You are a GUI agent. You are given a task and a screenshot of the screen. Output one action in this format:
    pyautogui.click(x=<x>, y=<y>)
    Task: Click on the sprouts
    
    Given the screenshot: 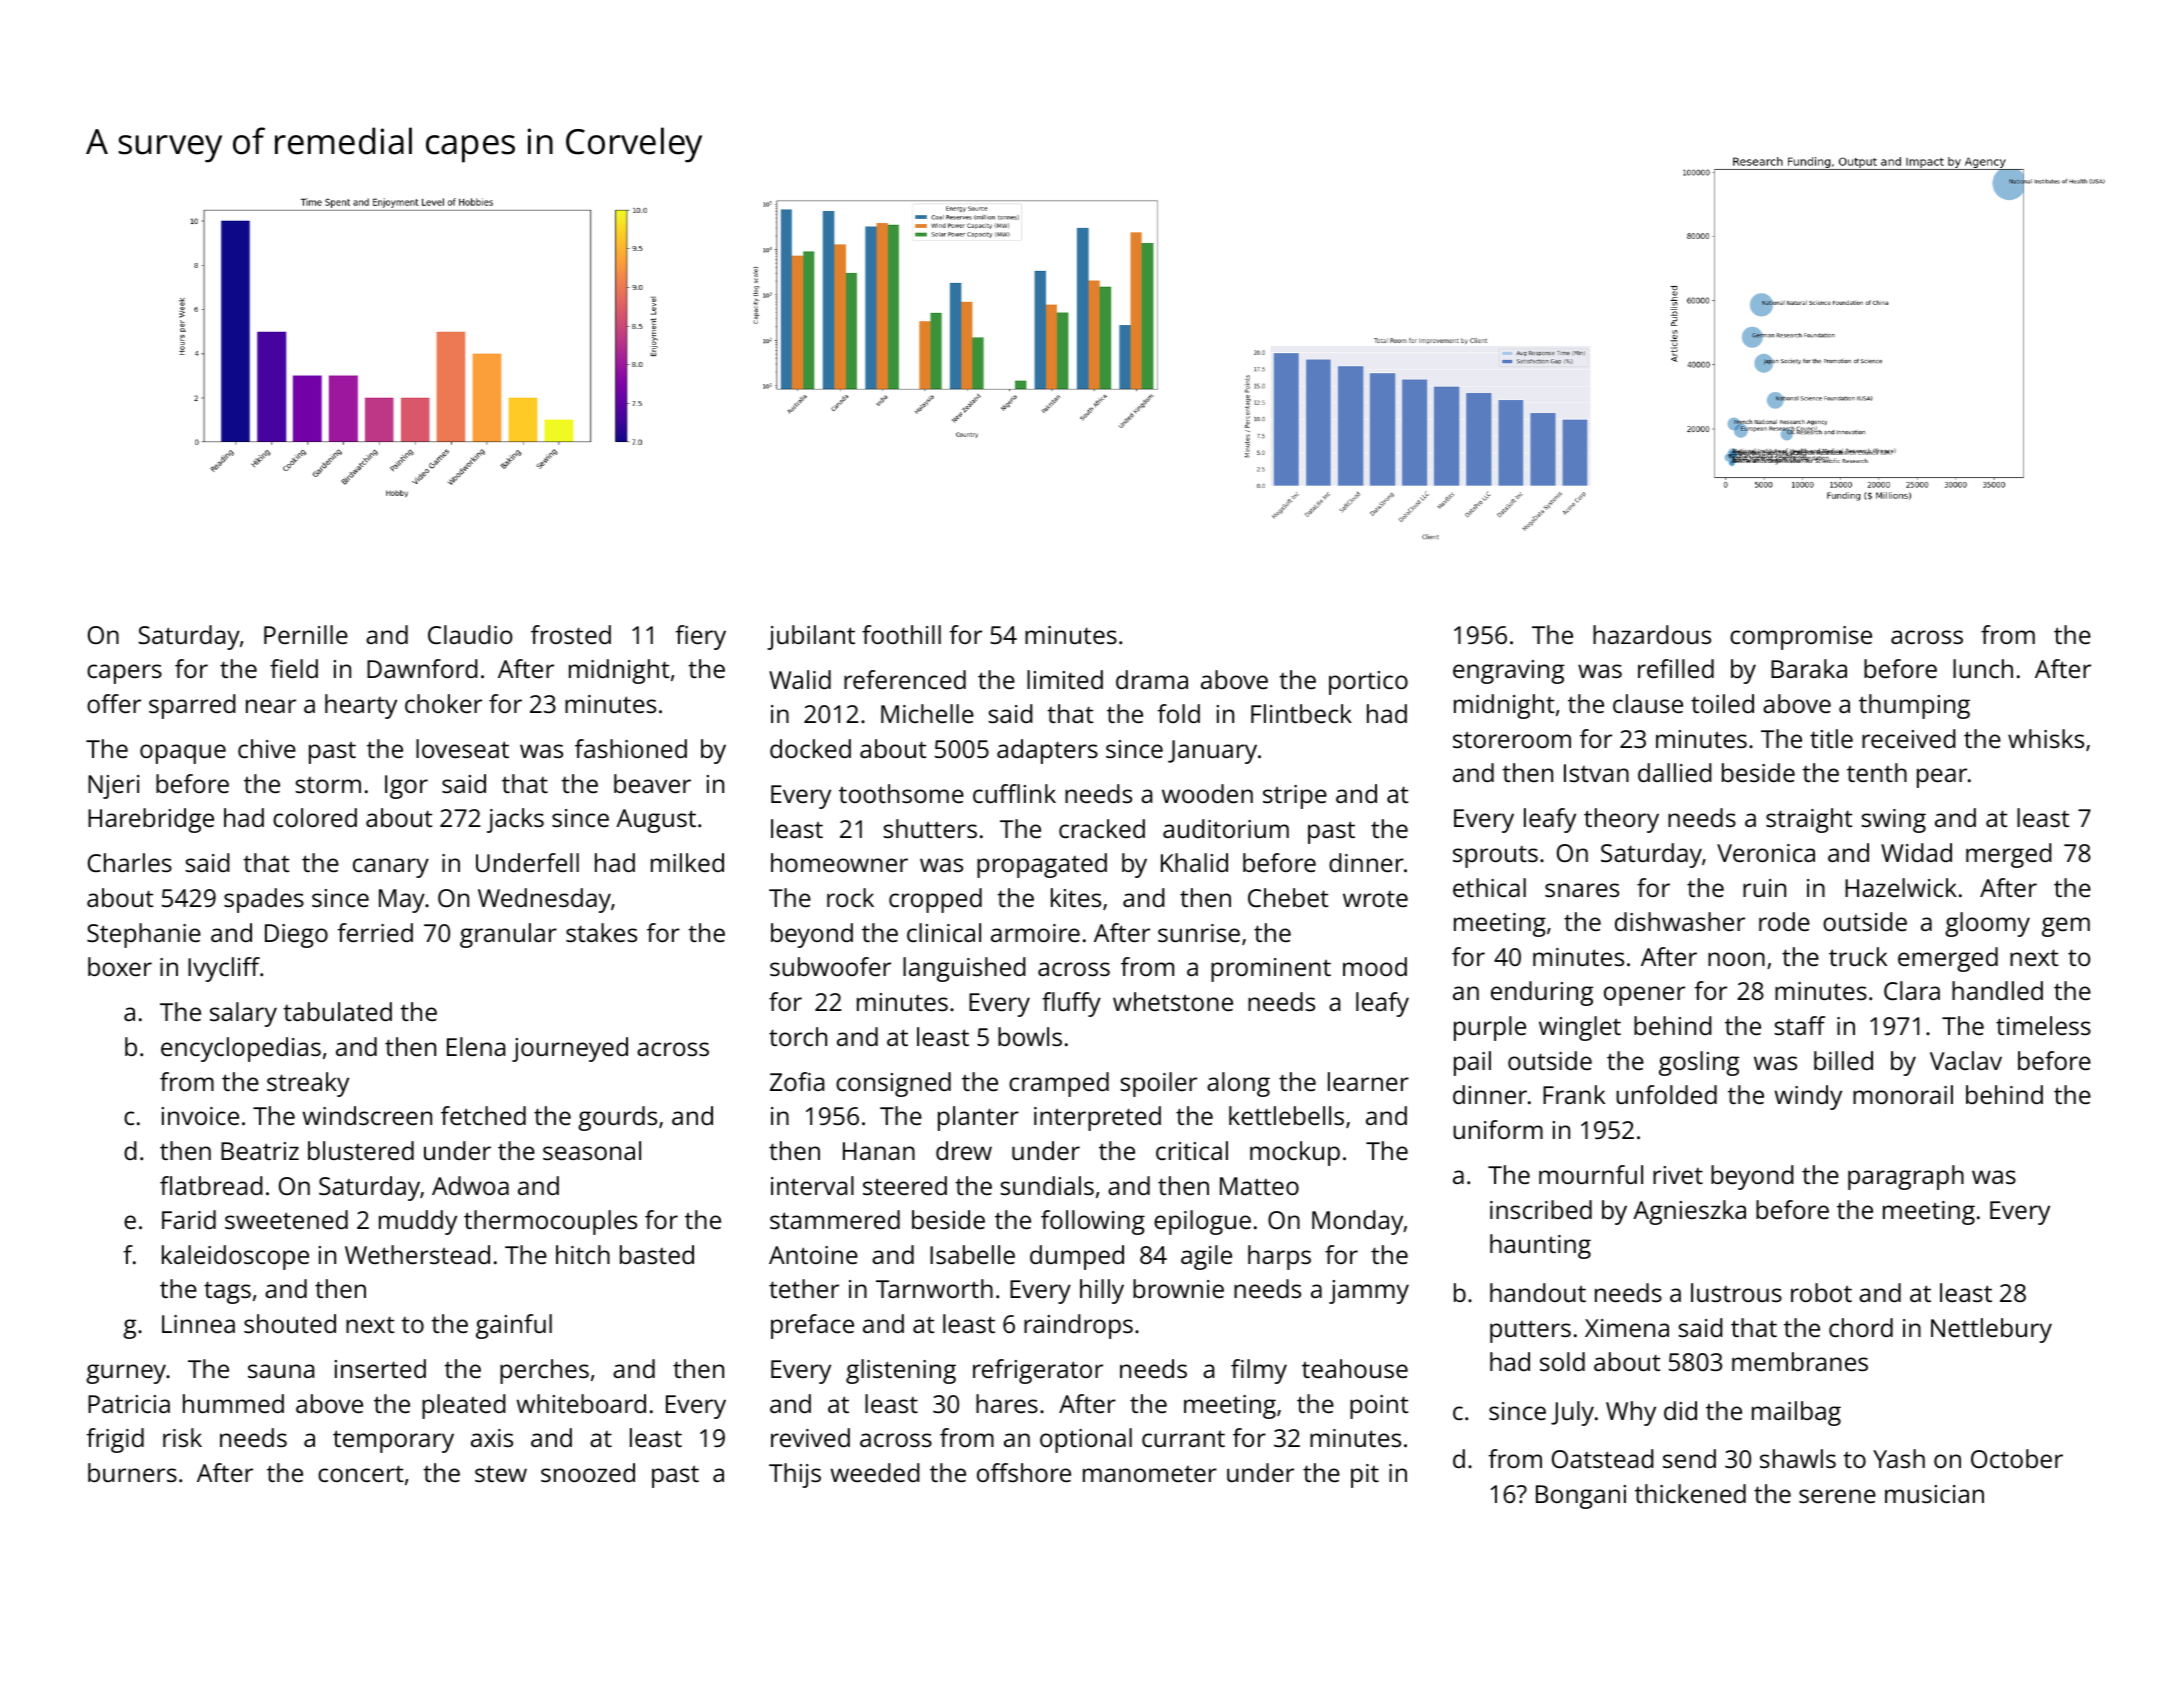 What is the action you would take?
    pyautogui.click(x=1495, y=857)
